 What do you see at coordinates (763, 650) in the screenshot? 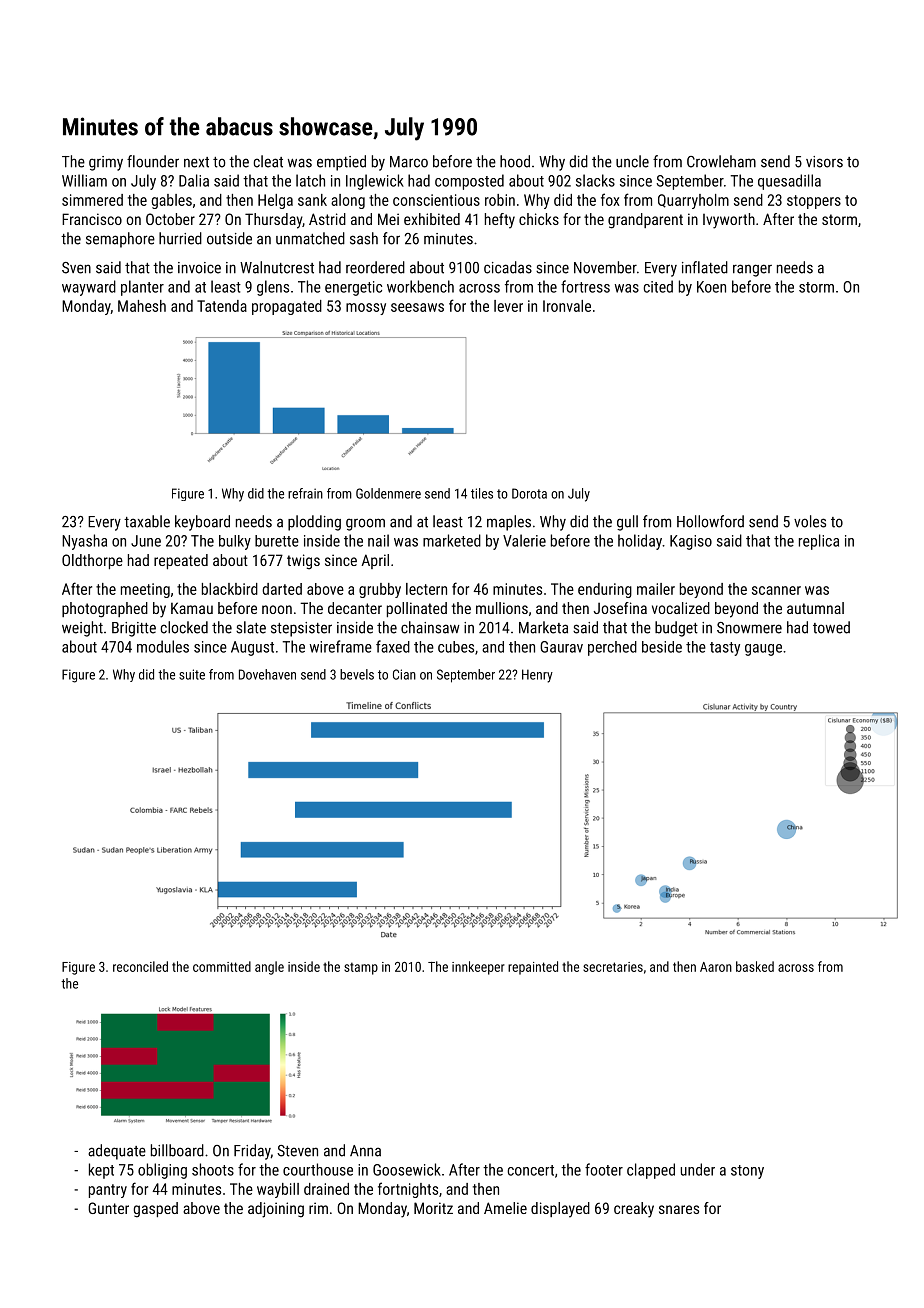
I see `gauge` at bounding box center [763, 650].
